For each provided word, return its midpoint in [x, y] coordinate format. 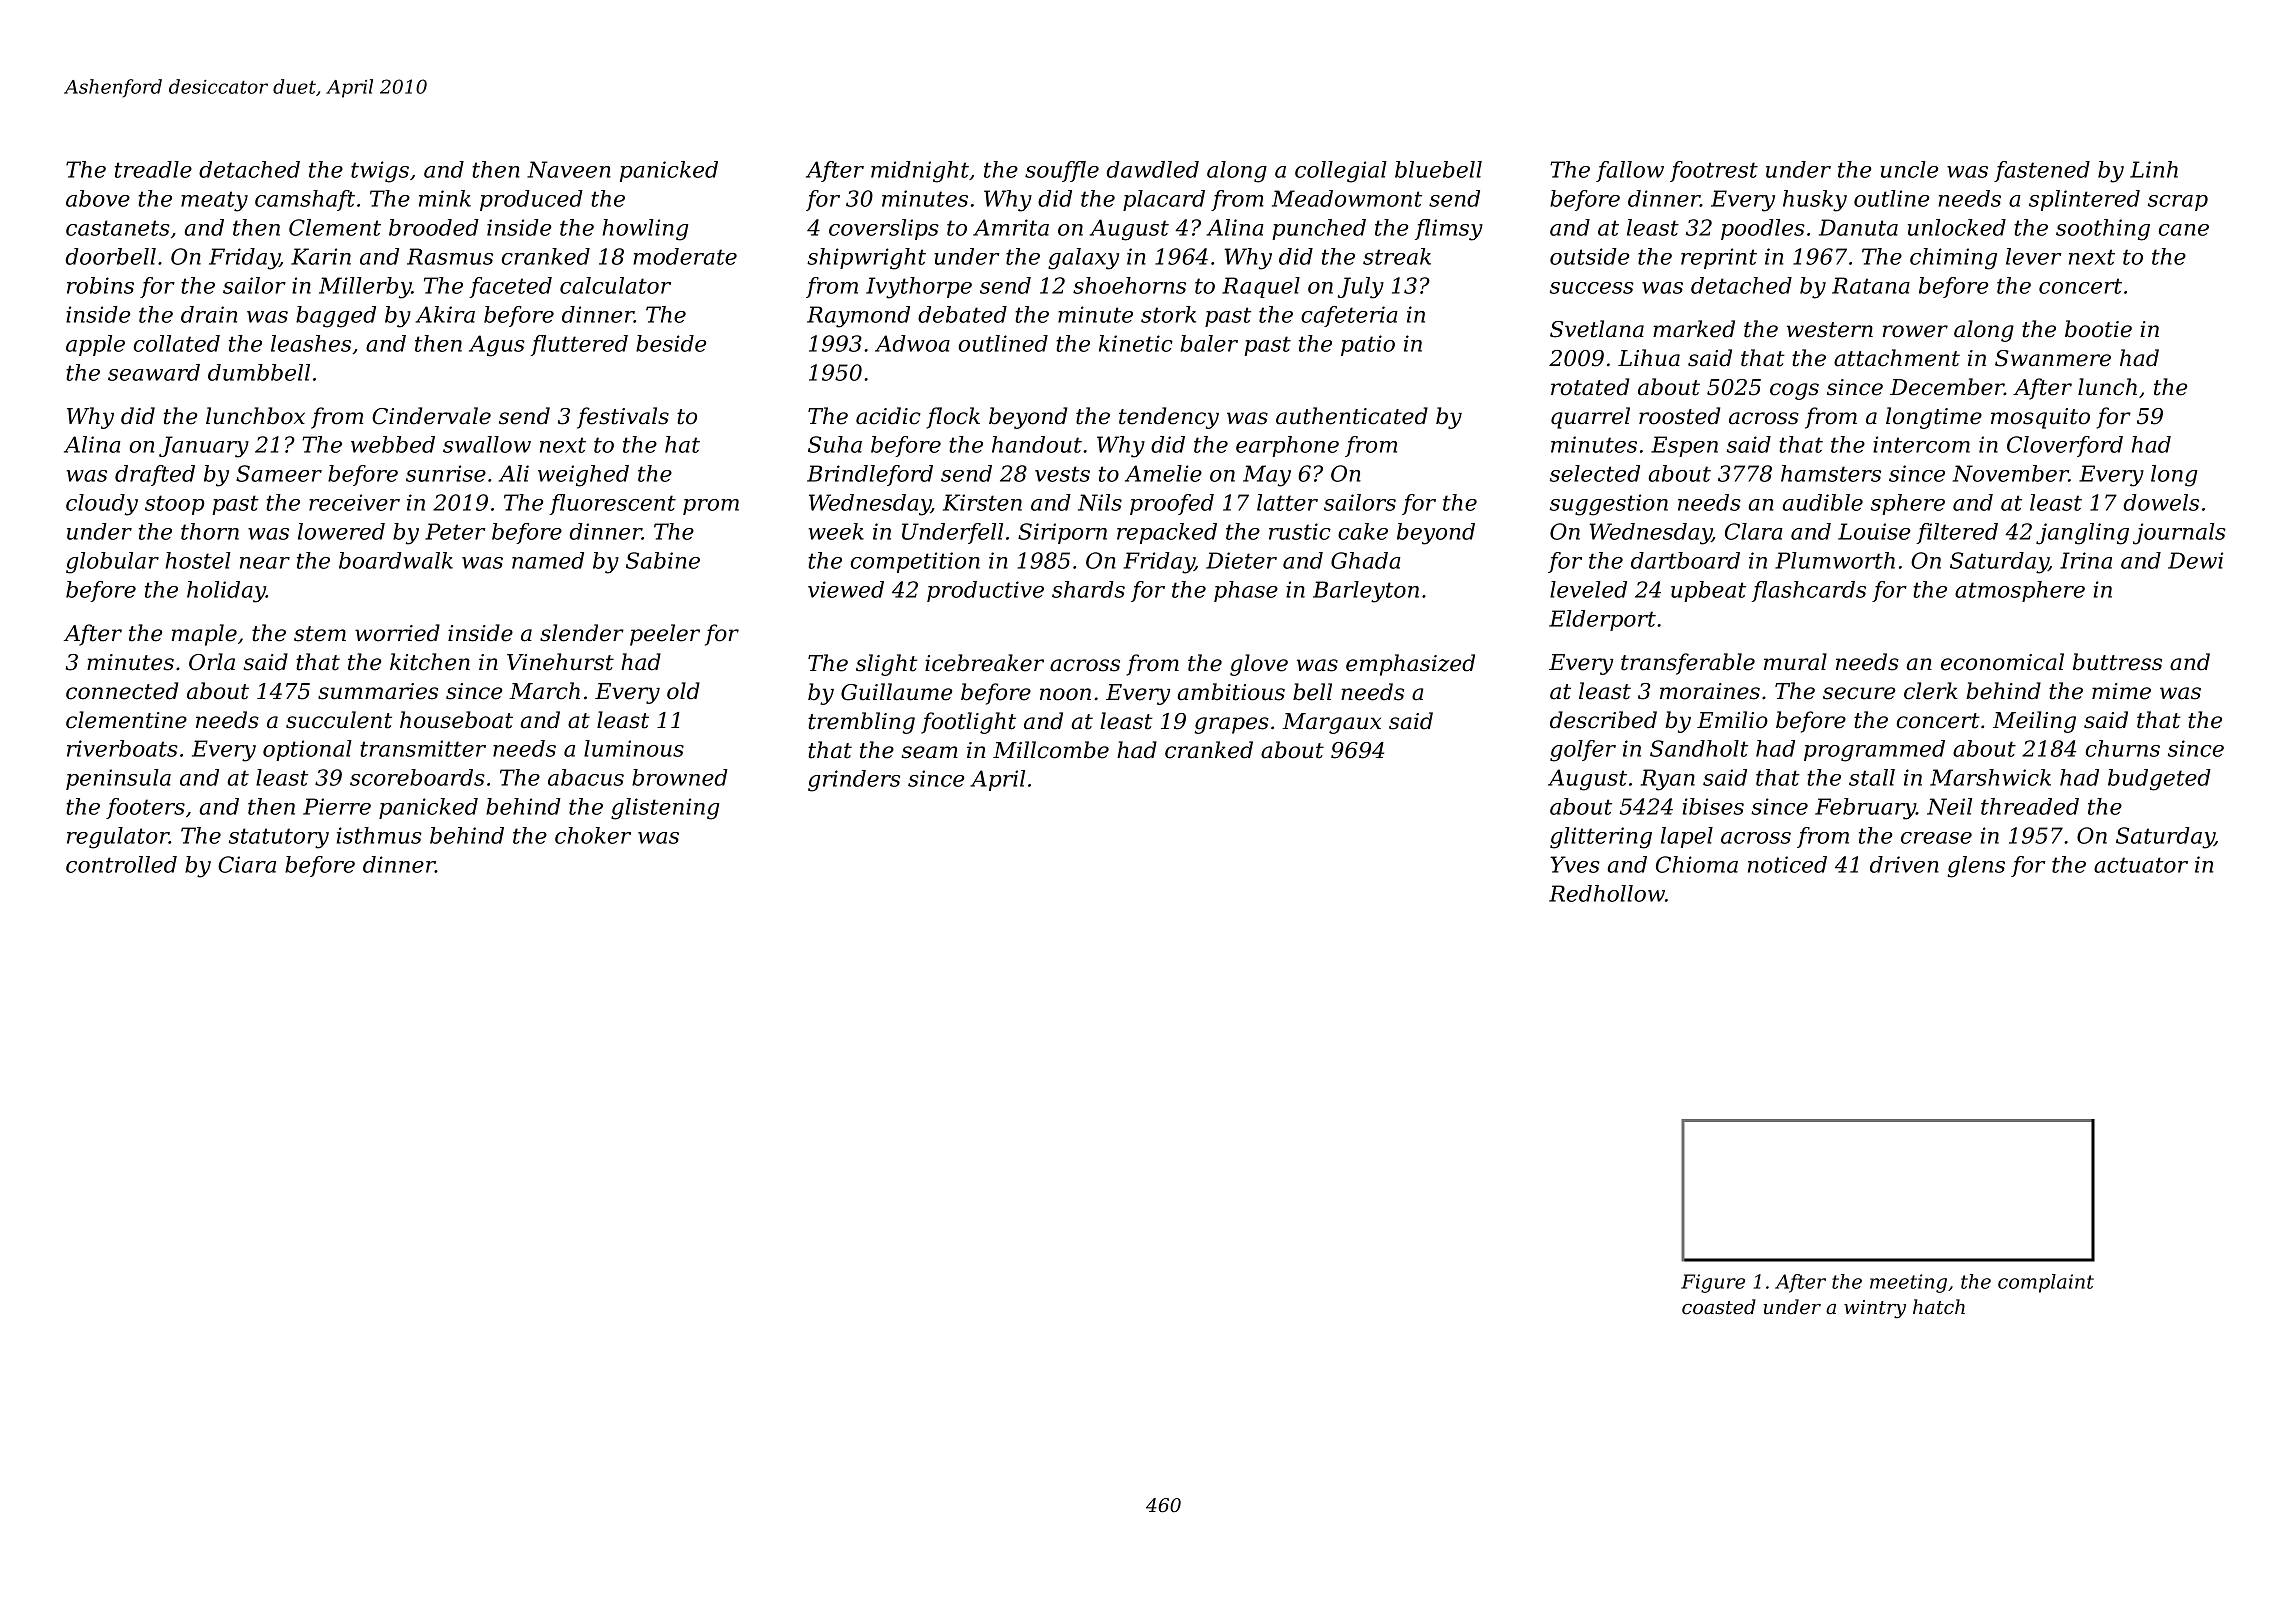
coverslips [884, 229]
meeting [1908, 1283]
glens [1976, 867]
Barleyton [1366, 592]
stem [320, 634]
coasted [1719, 1307]
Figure [1713, 1283]
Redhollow [1607, 893]
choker [593, 835]
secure [1859, 693]
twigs [380, 172]
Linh [2154, 169]
